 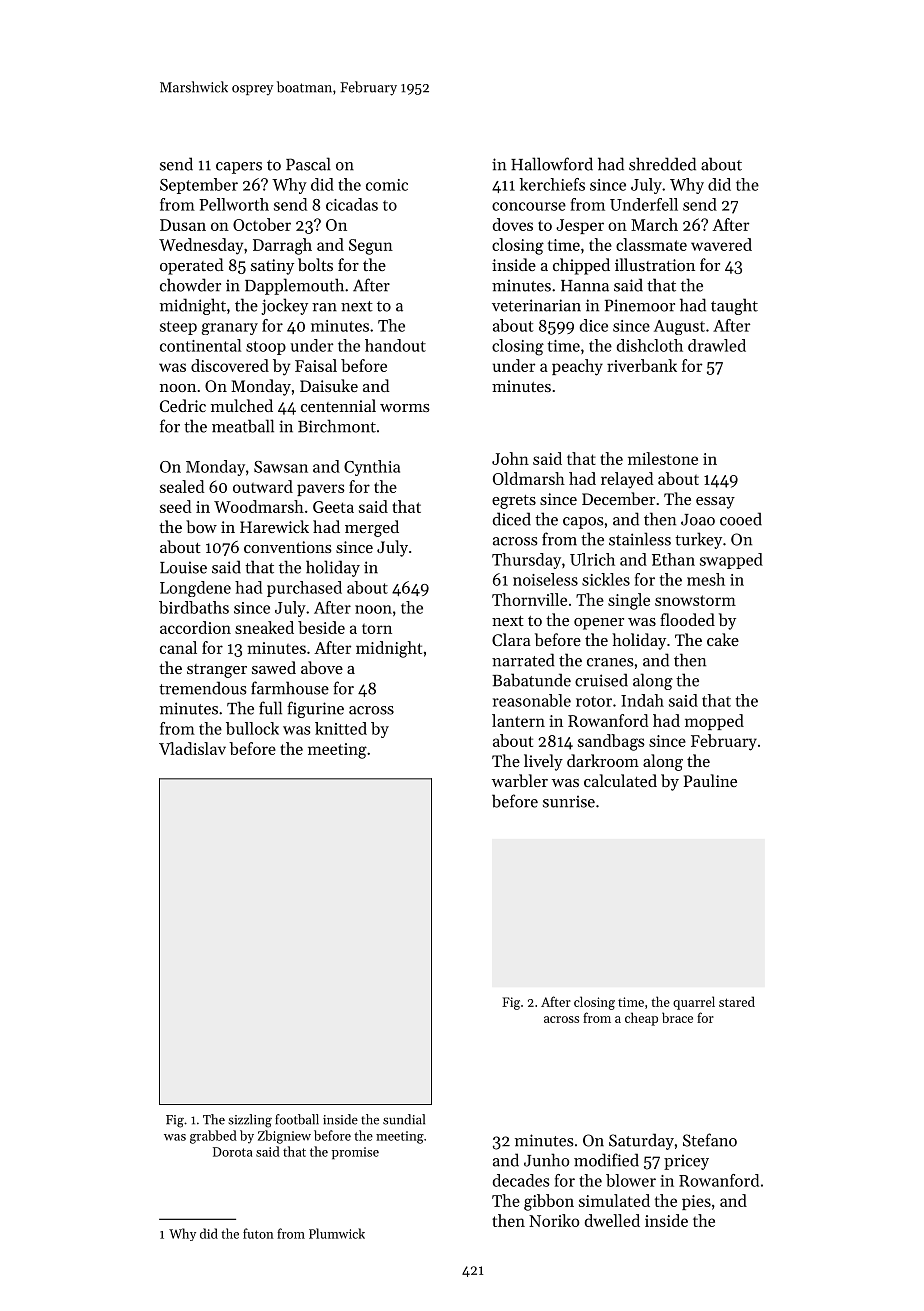 I want to click on Hallowford, so click(x=552, y=164).
